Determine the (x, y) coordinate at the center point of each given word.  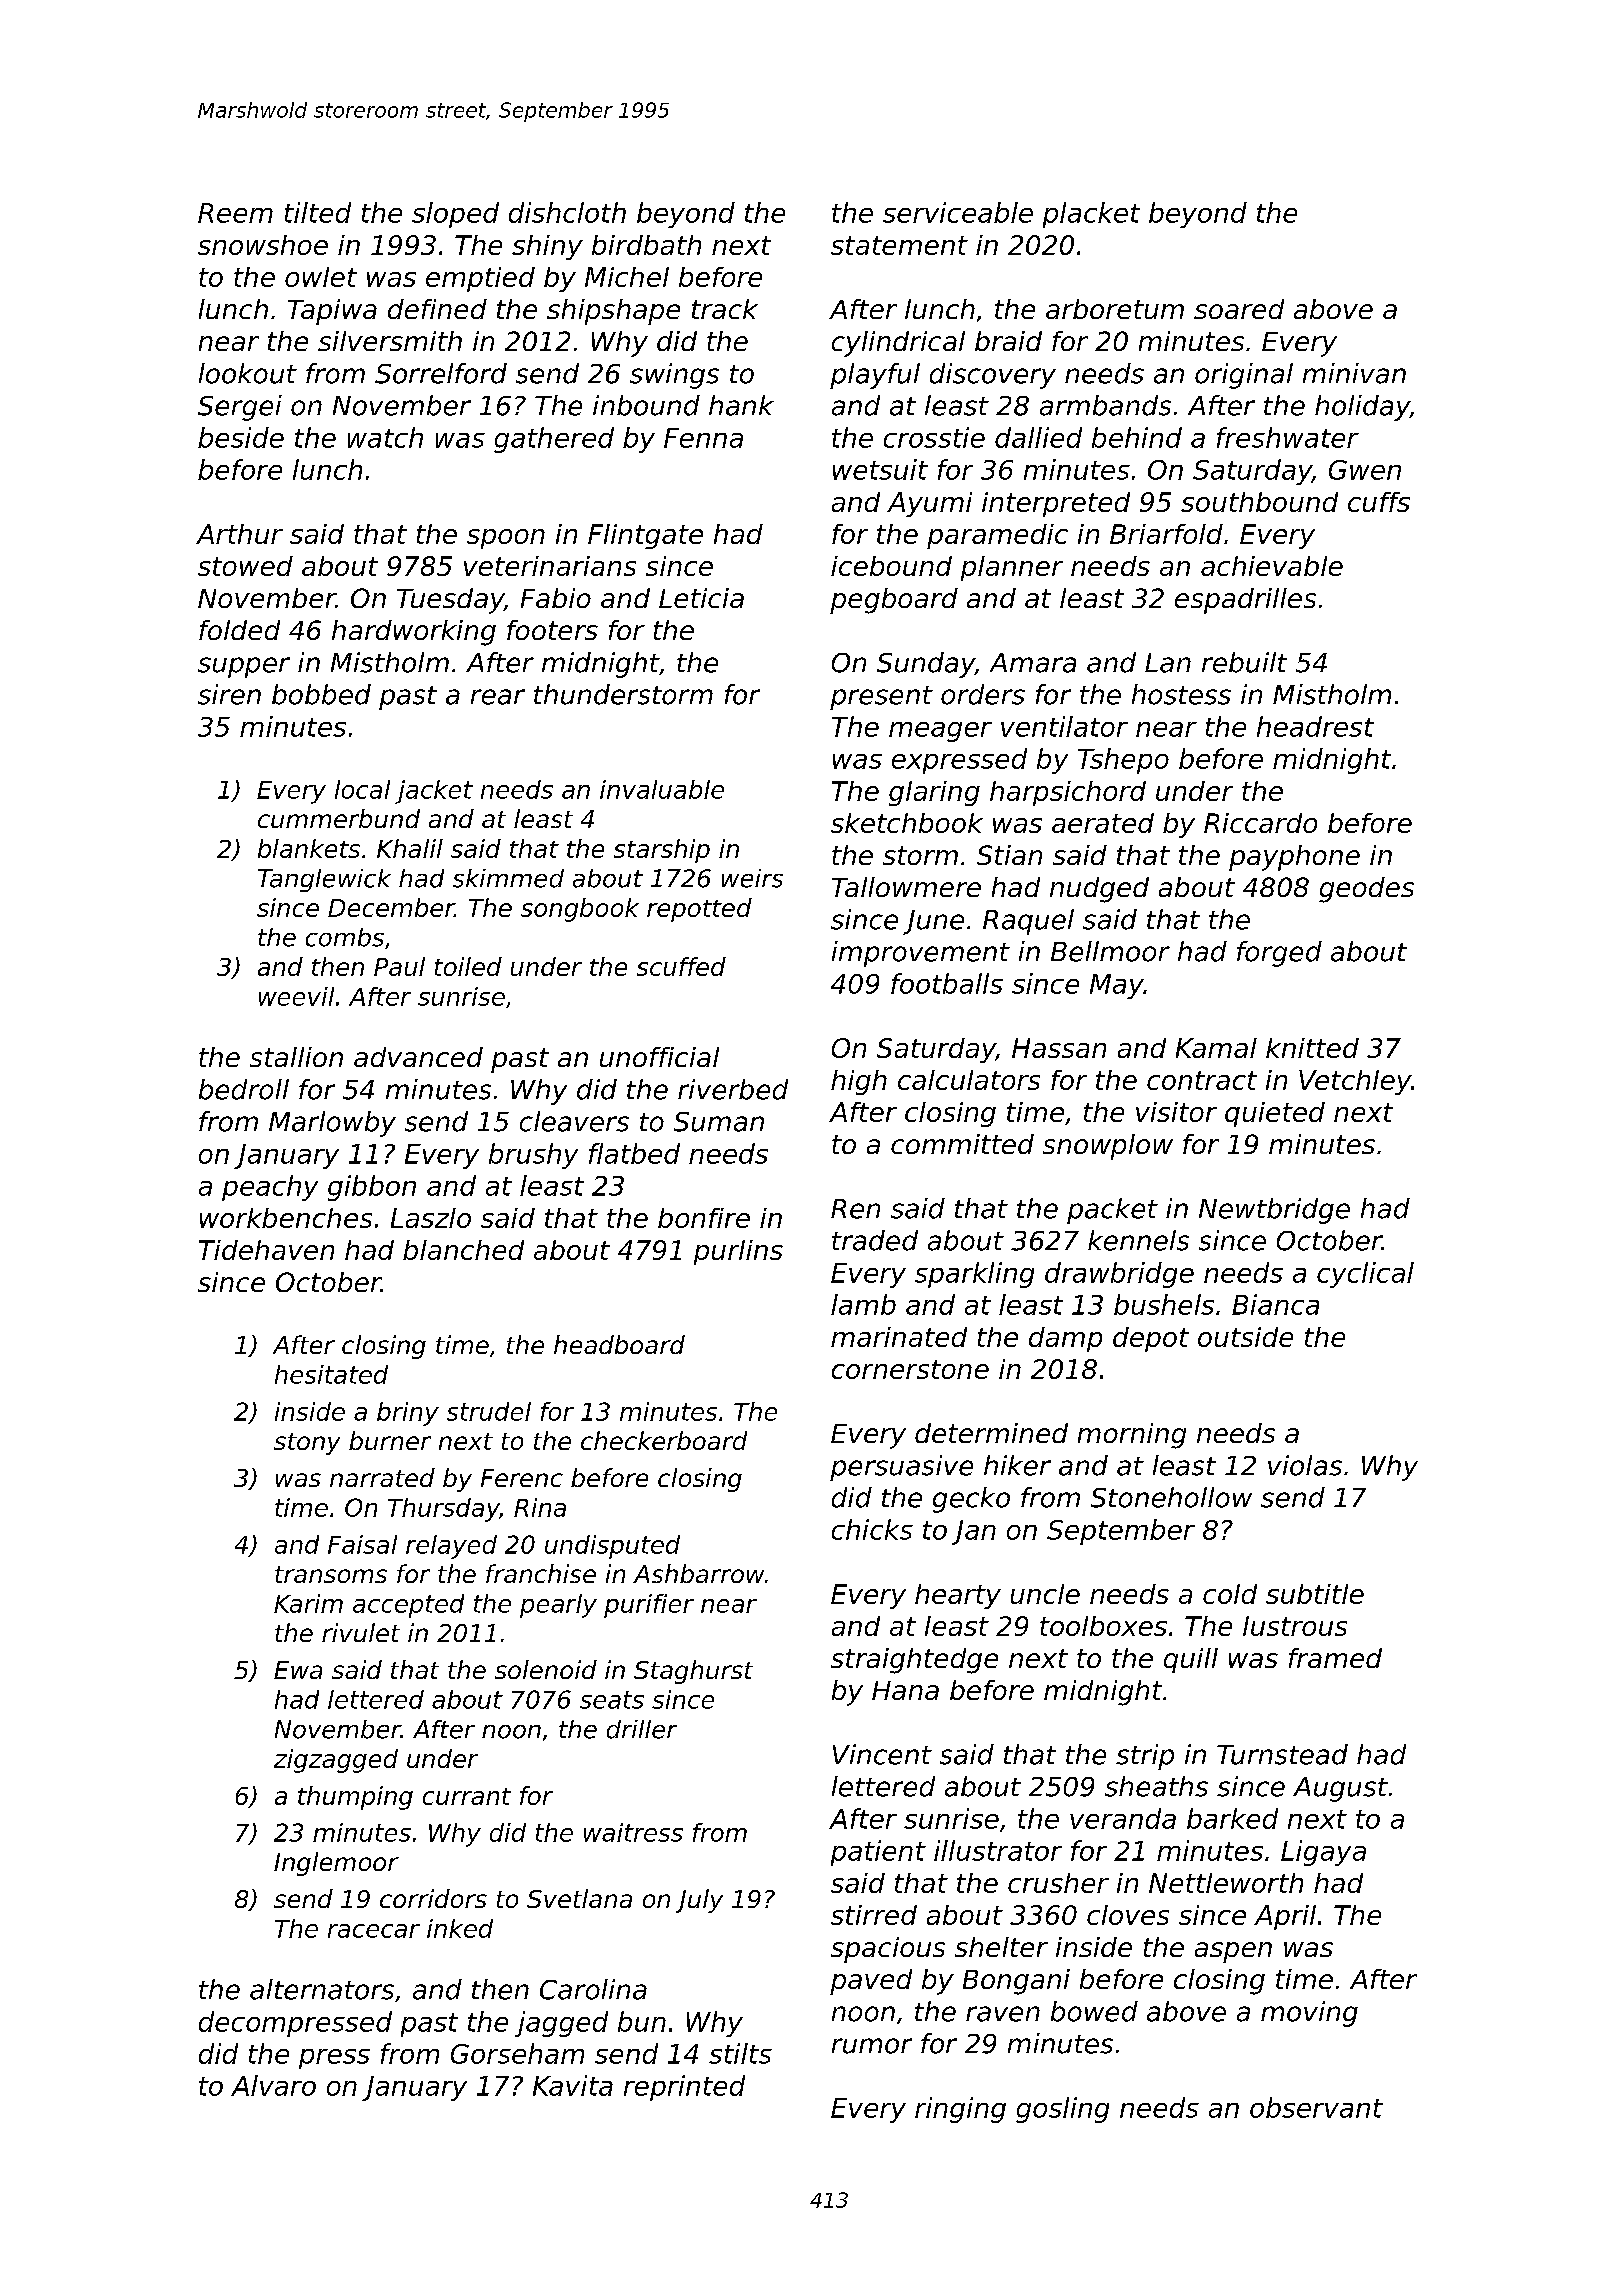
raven (1003, 2014)
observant (1316, 2107)
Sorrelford (441, 373)
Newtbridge (1274, 1211)
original (1244, 376)
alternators (322, 1989)
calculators (969, 1080)
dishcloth (567, 212)
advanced (418, 1057)
